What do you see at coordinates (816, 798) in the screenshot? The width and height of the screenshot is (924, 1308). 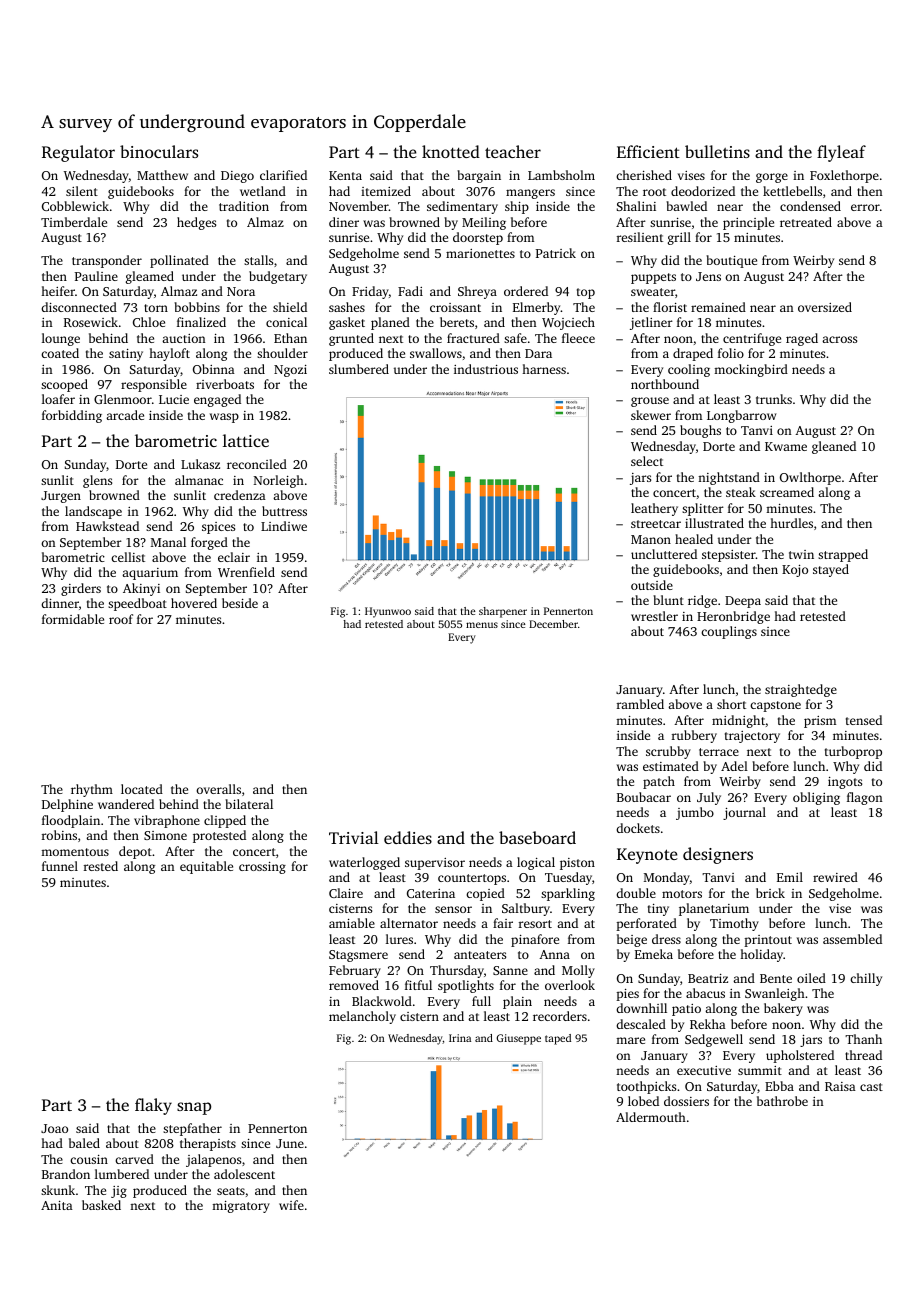 I see `obliging` at bounding box center [816, 798].
